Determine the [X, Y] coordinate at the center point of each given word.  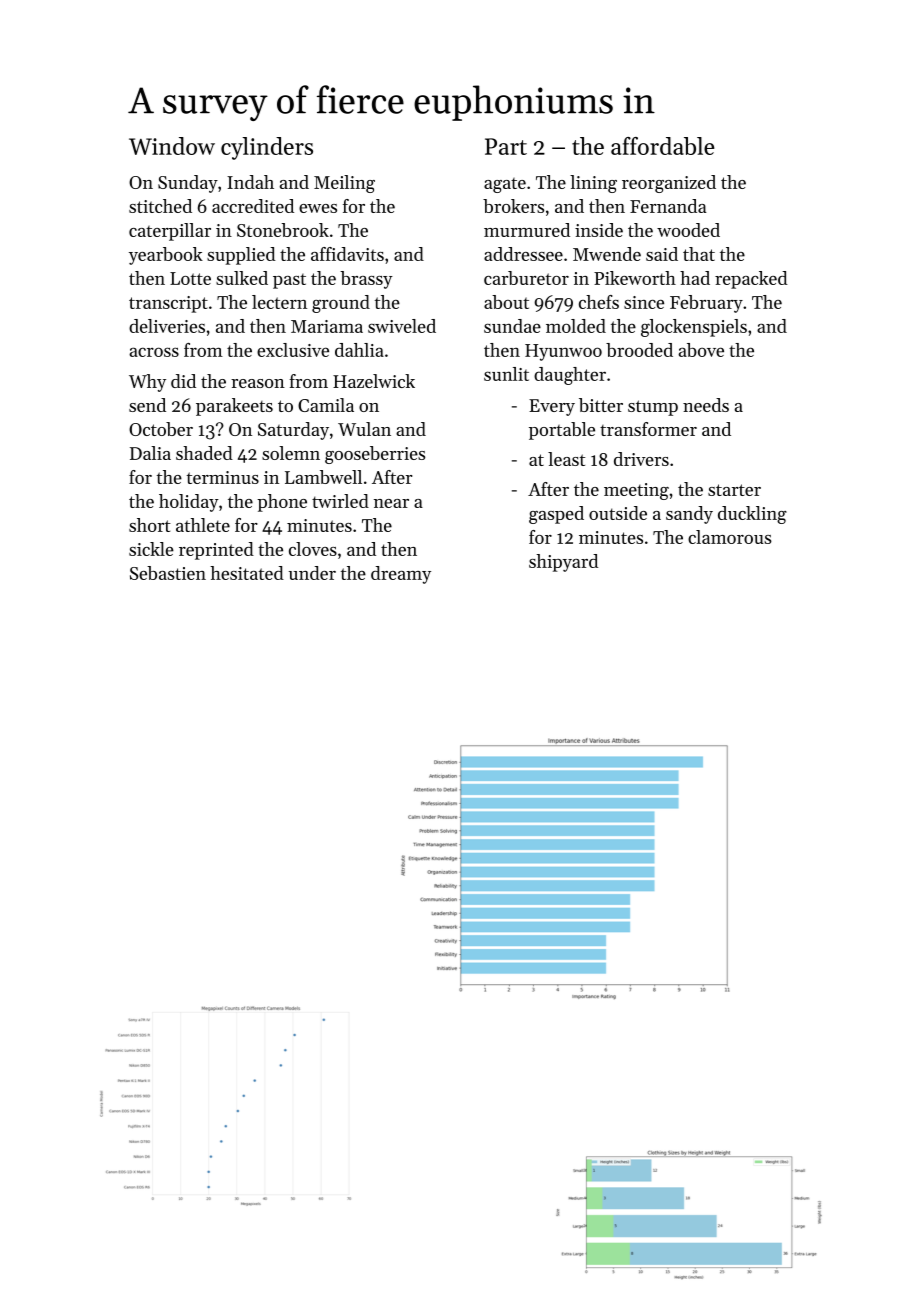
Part [506, 146]
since [644, 302]
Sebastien [168, 573]
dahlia [359, 350]
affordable [663, 146]
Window [172, 146]
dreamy [401, 575]
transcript [168, 304]
